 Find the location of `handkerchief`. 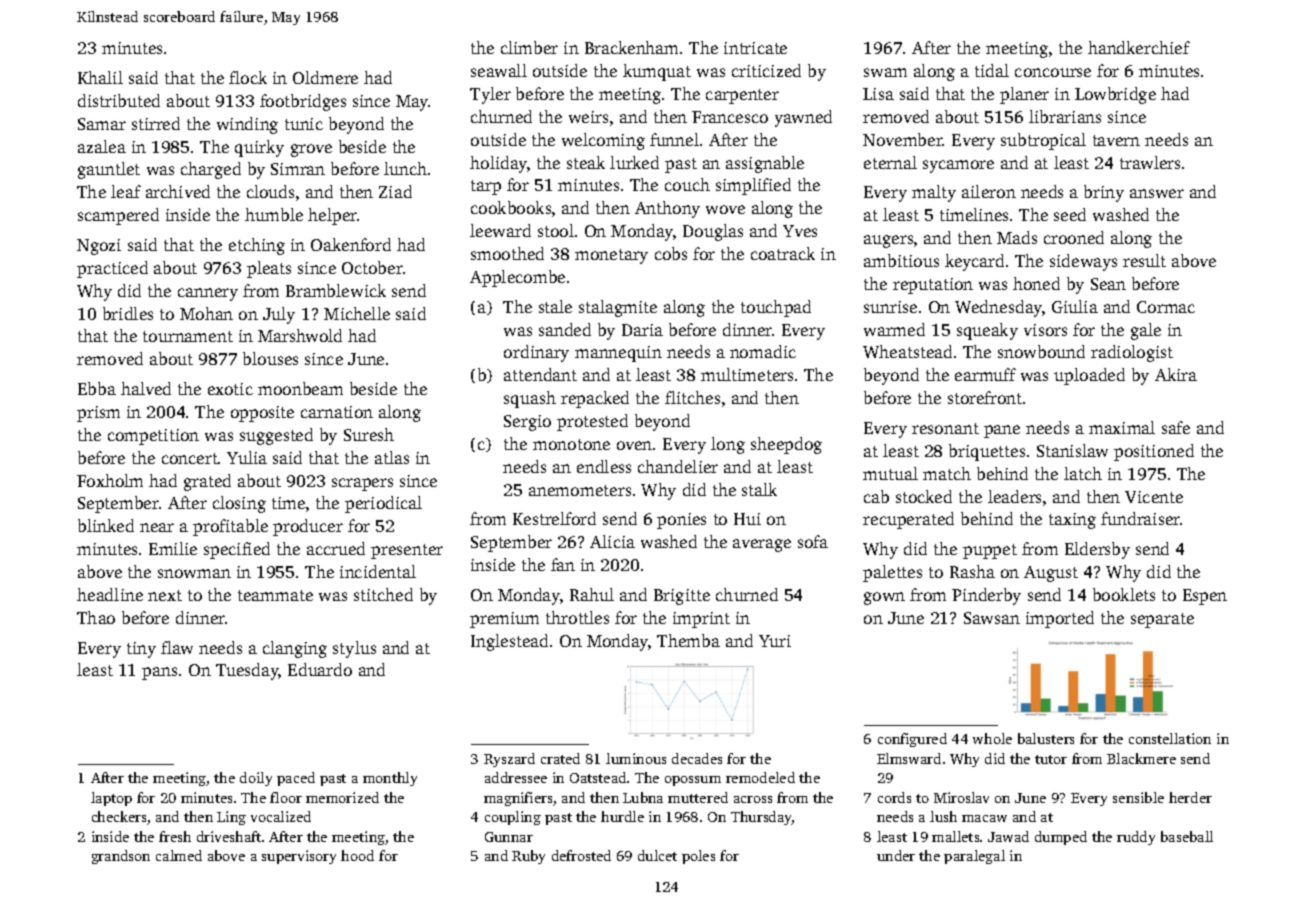

handkerchief is located at coordinates (1139, 47).
